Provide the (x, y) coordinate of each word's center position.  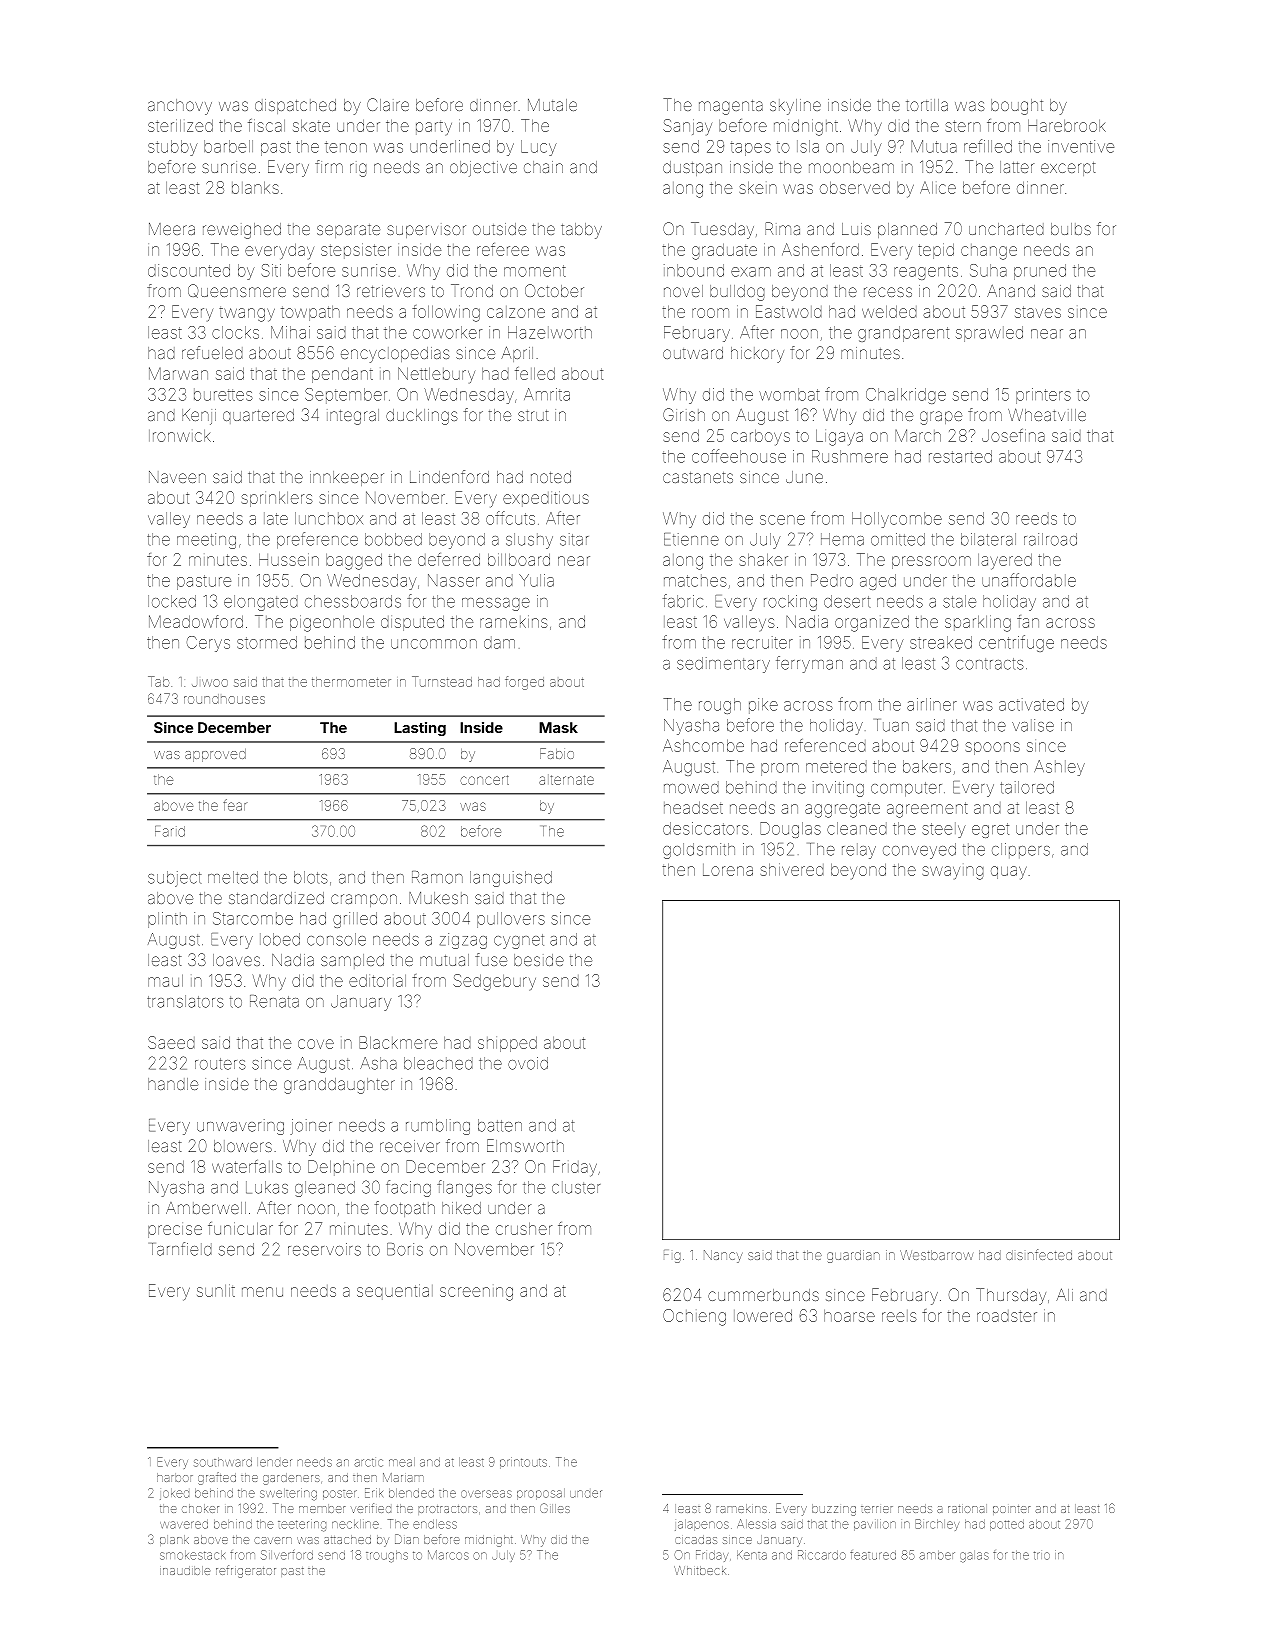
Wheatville (1047, 414)
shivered (792, 869)
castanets (698, 477)
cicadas (696, 1539)
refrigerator (246, 1571)
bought (1017, 107)
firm (329, 166)
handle (173, 1084)
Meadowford (196, 621)
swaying (953, 873)
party (434, 128)
